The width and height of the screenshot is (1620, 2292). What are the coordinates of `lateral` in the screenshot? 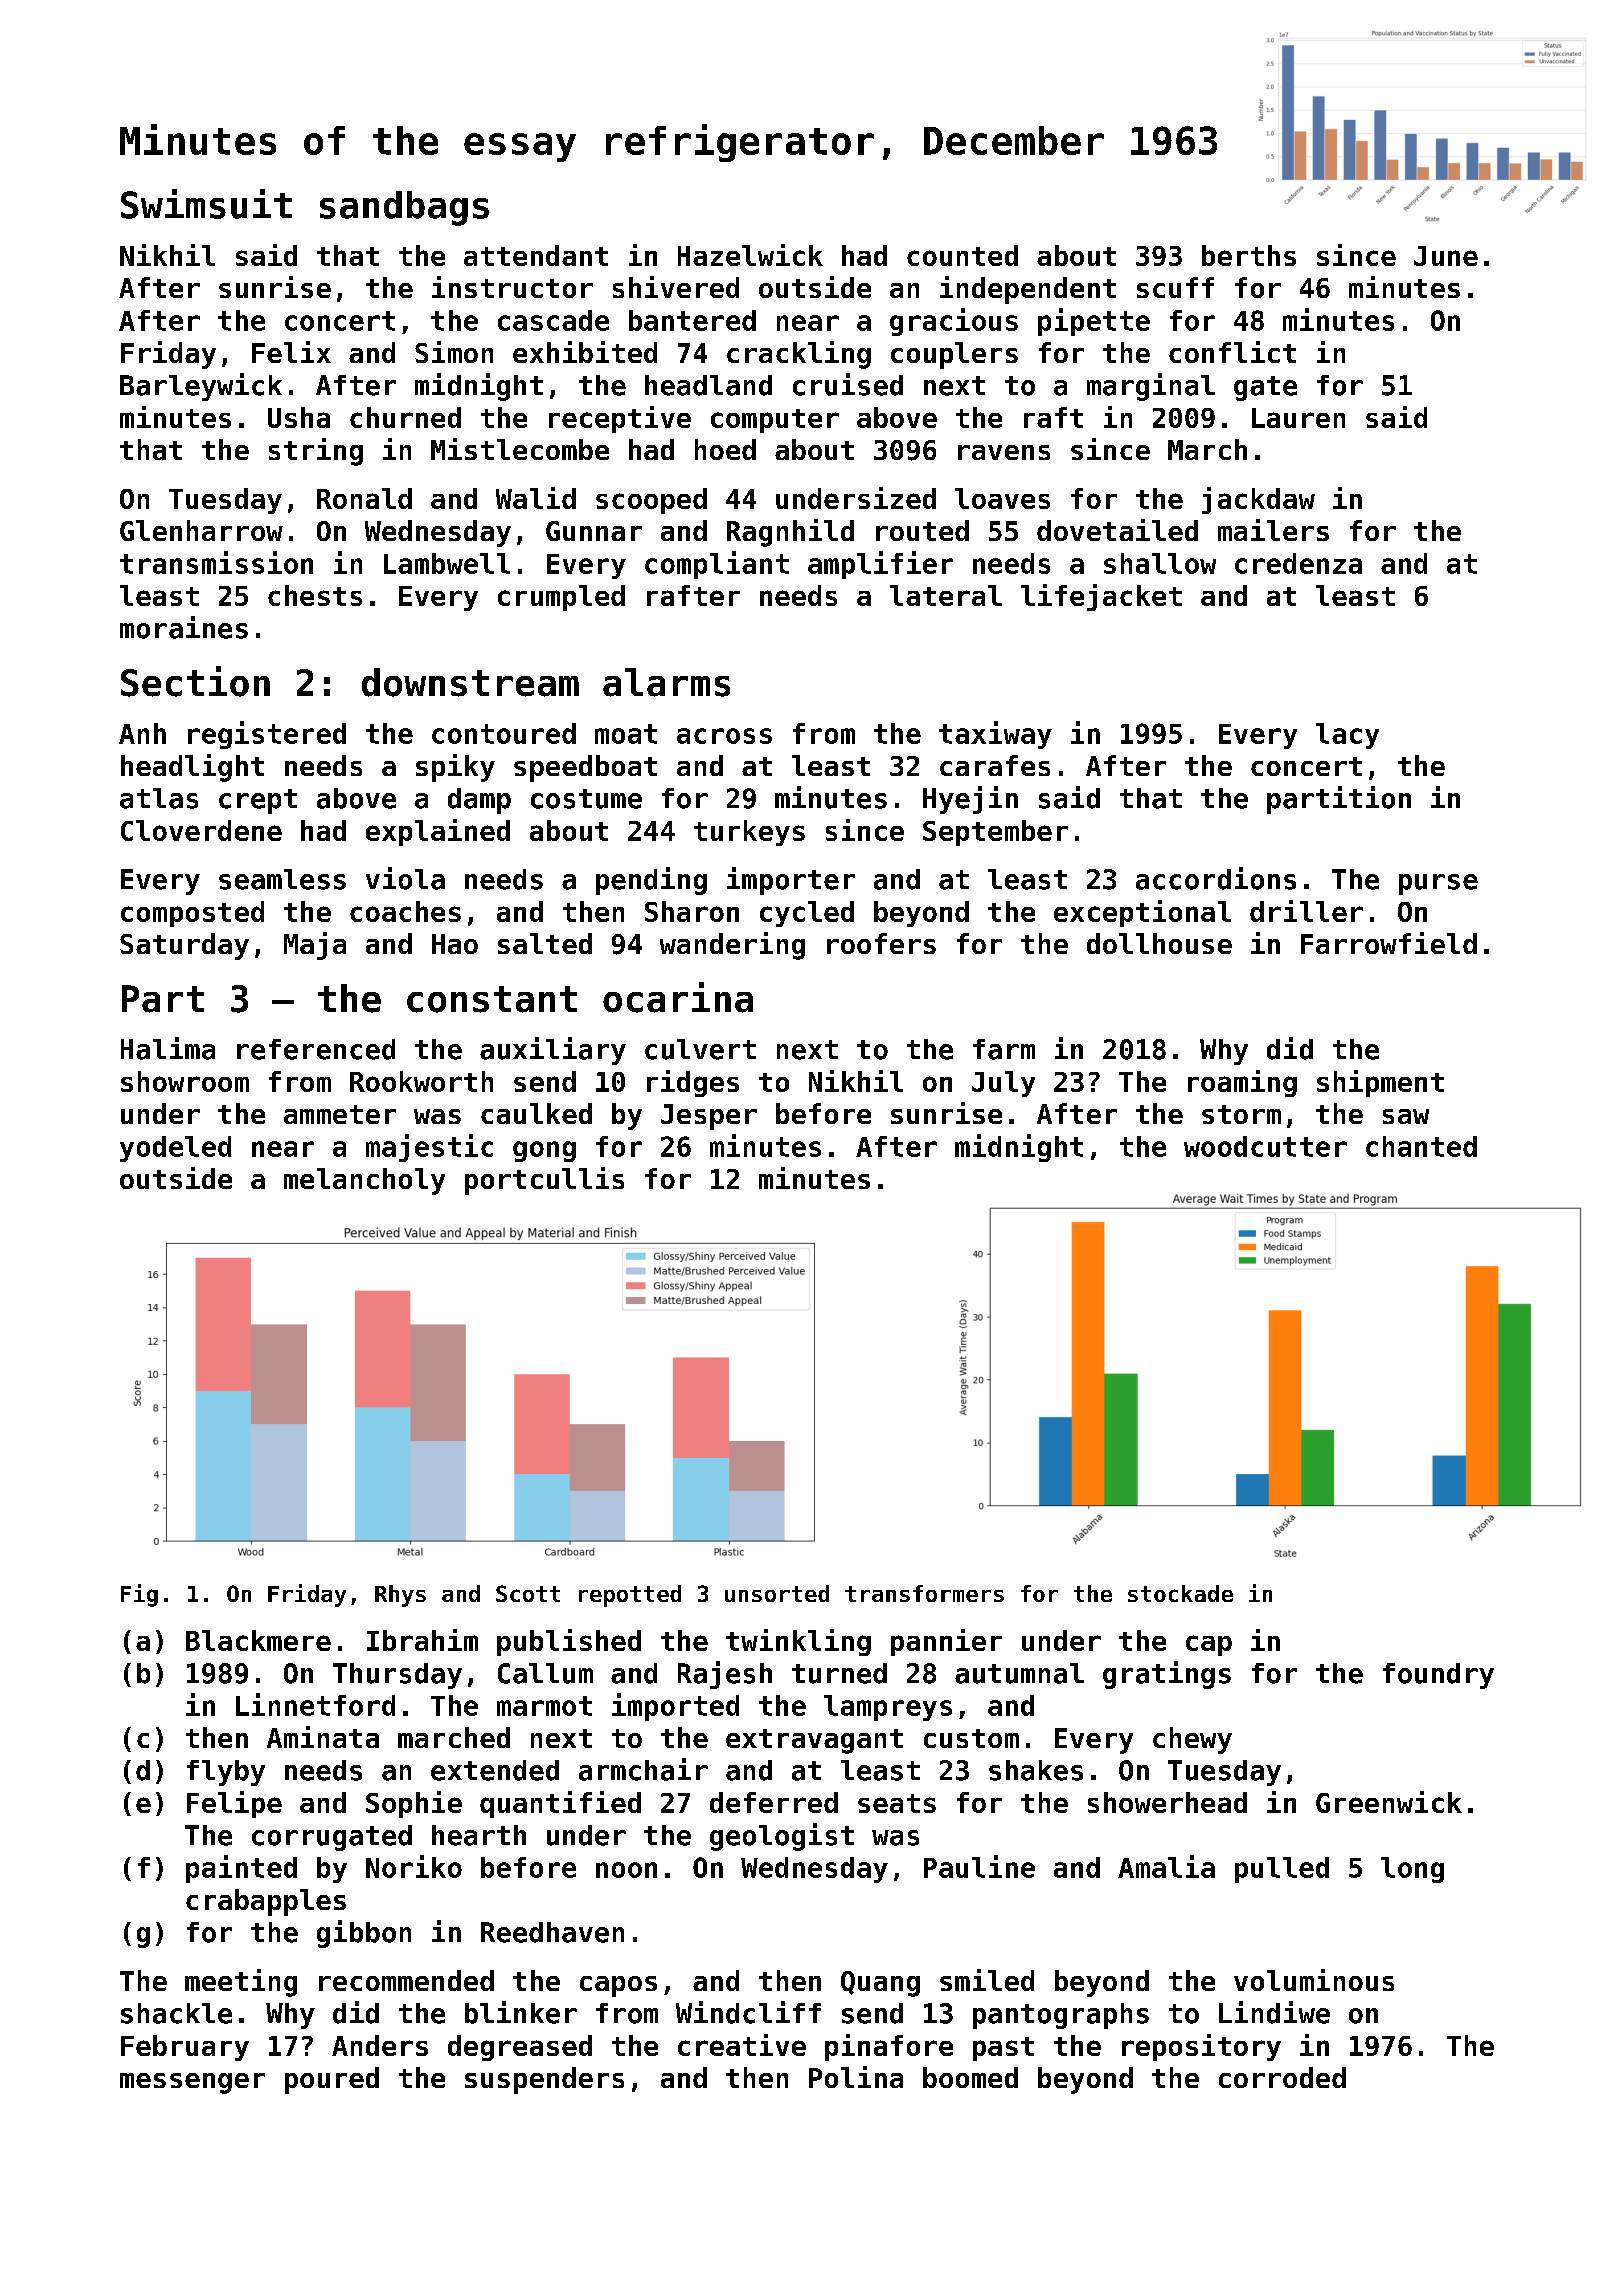 It's located at (946, 595).
